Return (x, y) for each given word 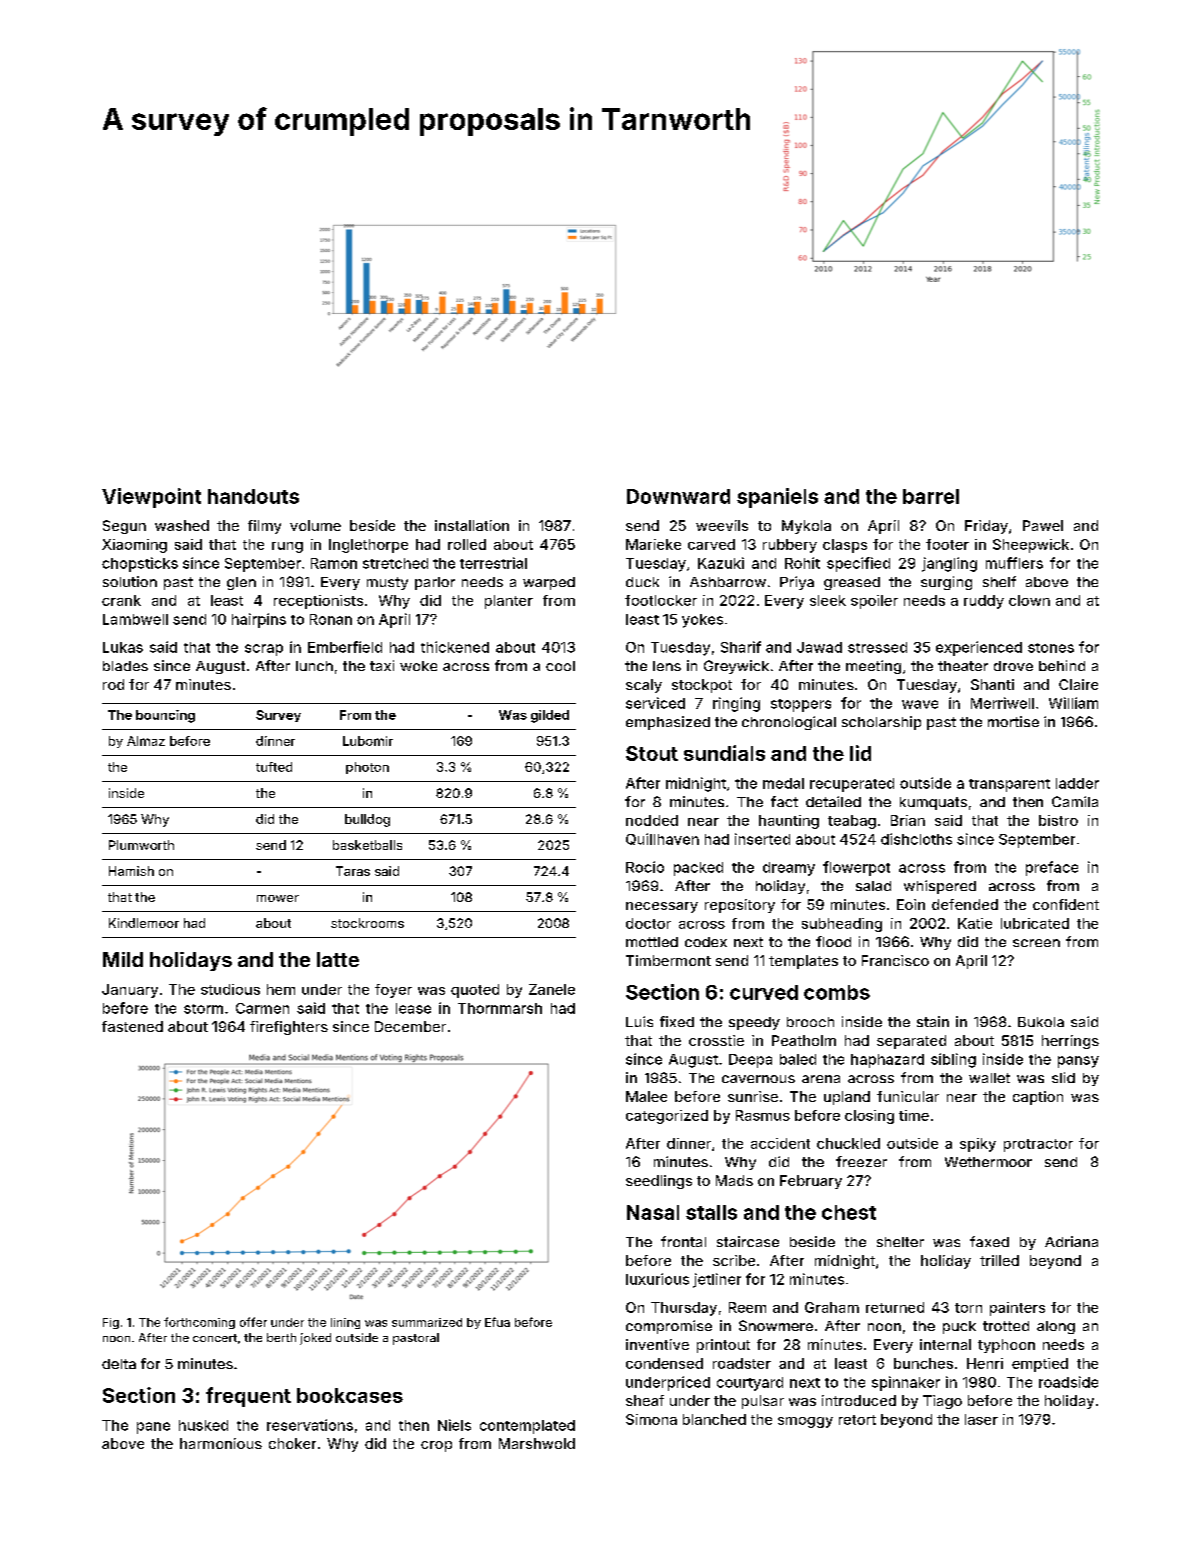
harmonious (221, 1443)
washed (182, 525)
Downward (678, 496)
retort (857, 1420)
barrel (931, 496)
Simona (651, 1419)
